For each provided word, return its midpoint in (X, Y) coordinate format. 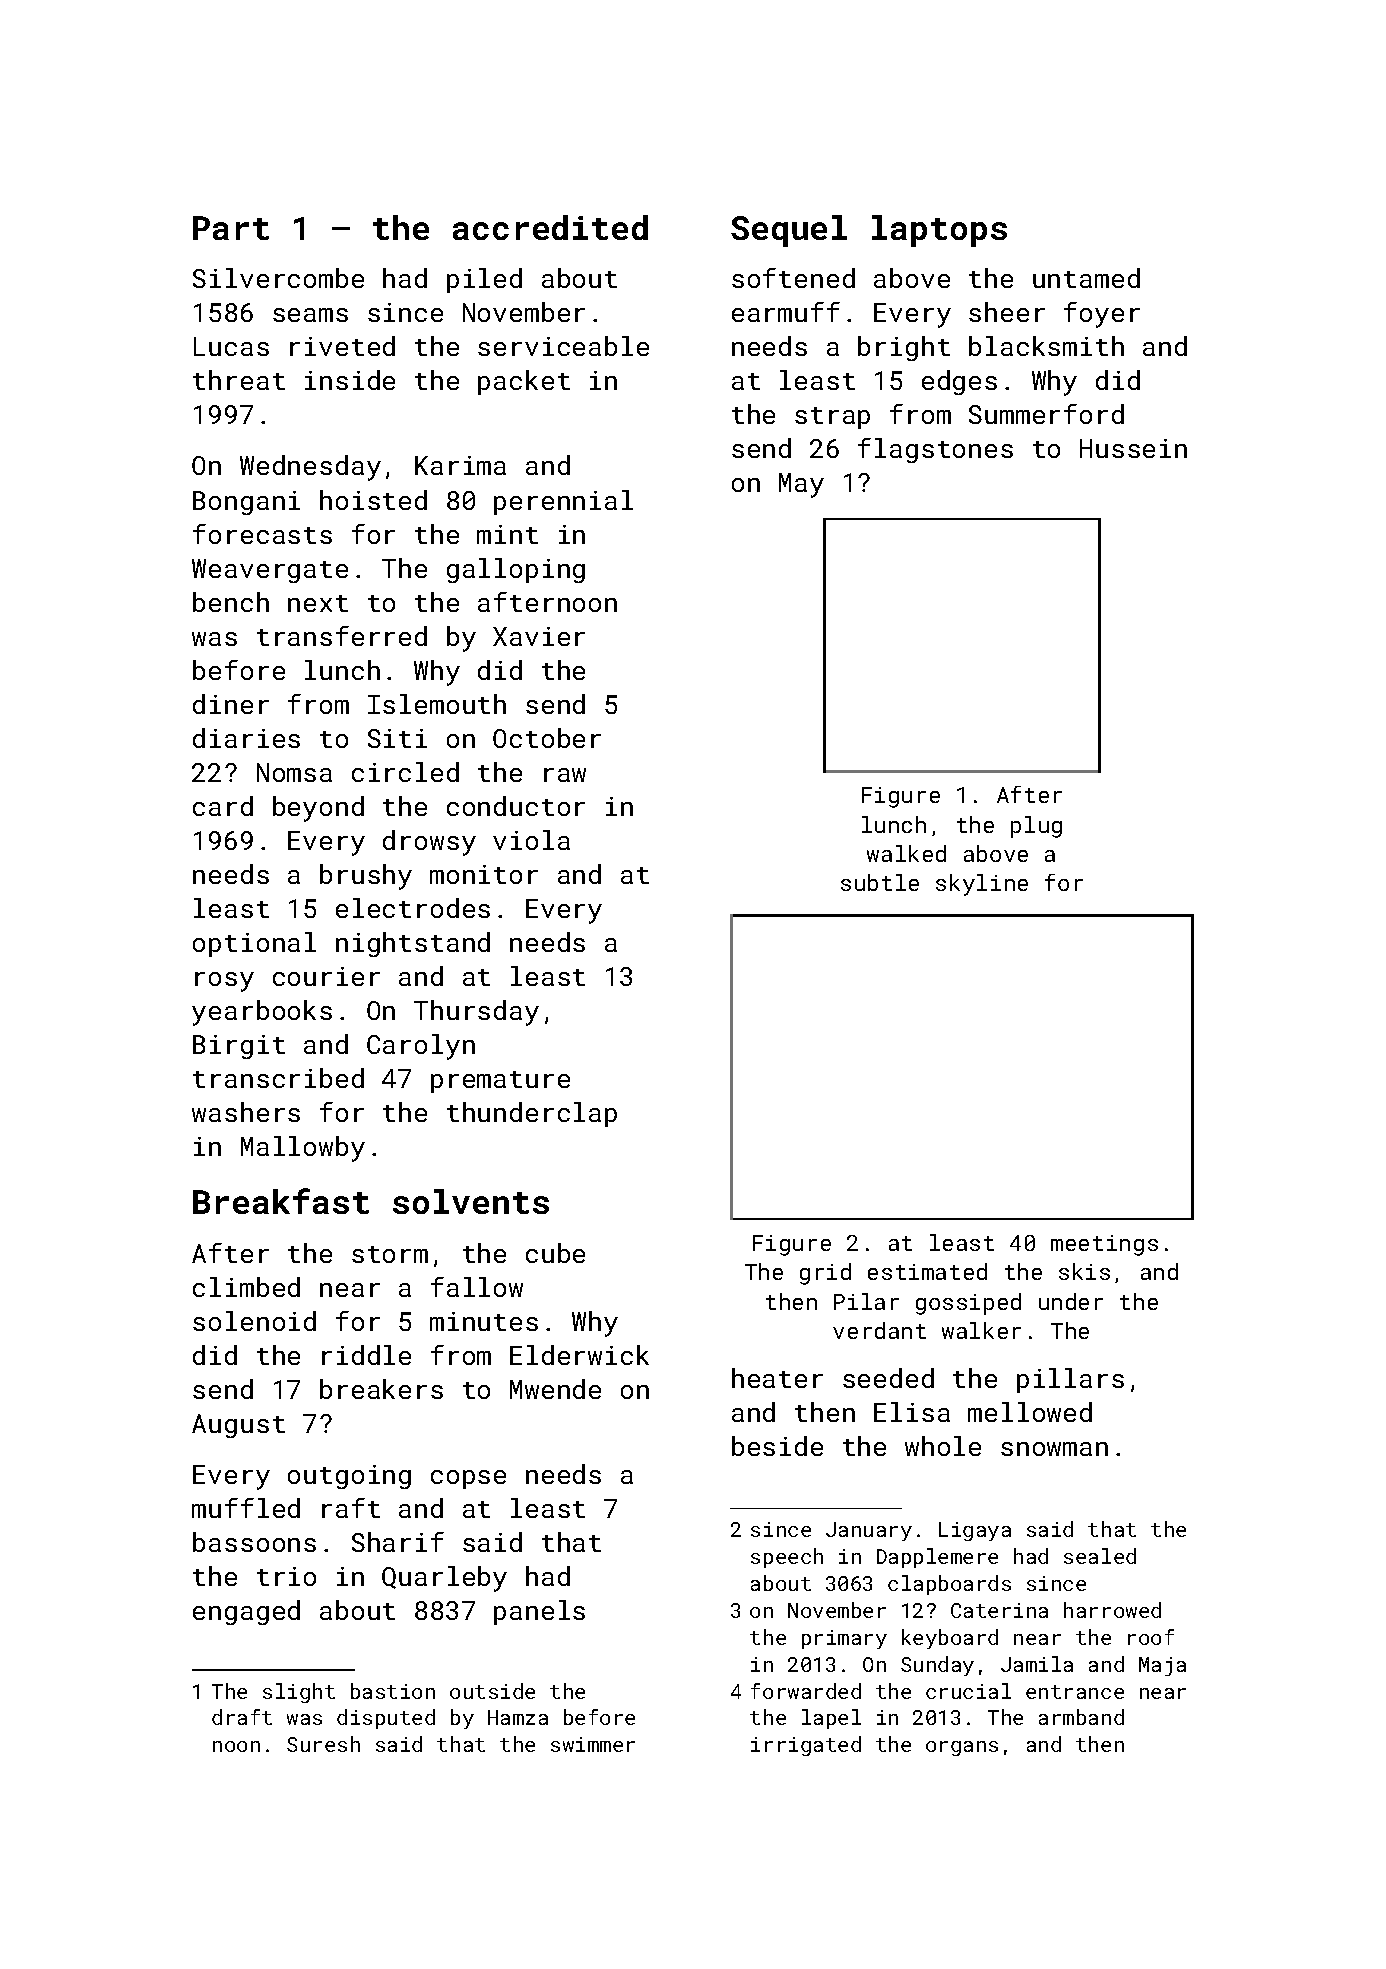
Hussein (1133, 448)
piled (484, 280)
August (238, 1426)
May (801, 485)
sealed (1100, 1556)
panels (539, 1612)
